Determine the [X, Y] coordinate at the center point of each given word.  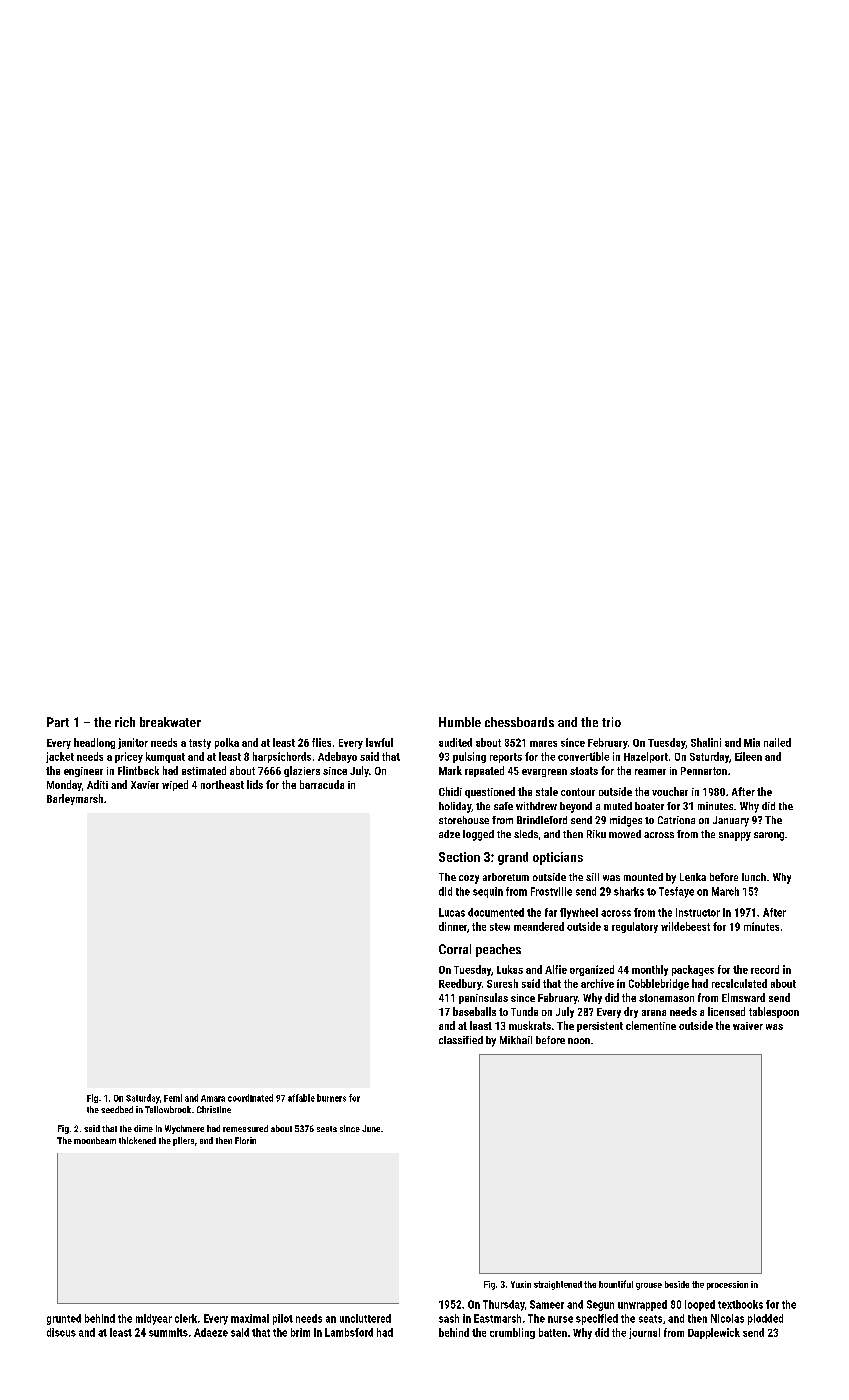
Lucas [452, 912]
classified [461, 1040]
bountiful [616, 1284]
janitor [133, 743]
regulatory [635, 927]
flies [321, 742]
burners [331, 1098]
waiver [748, 1026]
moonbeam [95, 1140]
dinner [453, 926]
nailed [777, 742]
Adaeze [211, 1332]
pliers [183, 1141]
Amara [213, 1098]
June [371, 1128]
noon [579, 1041]
